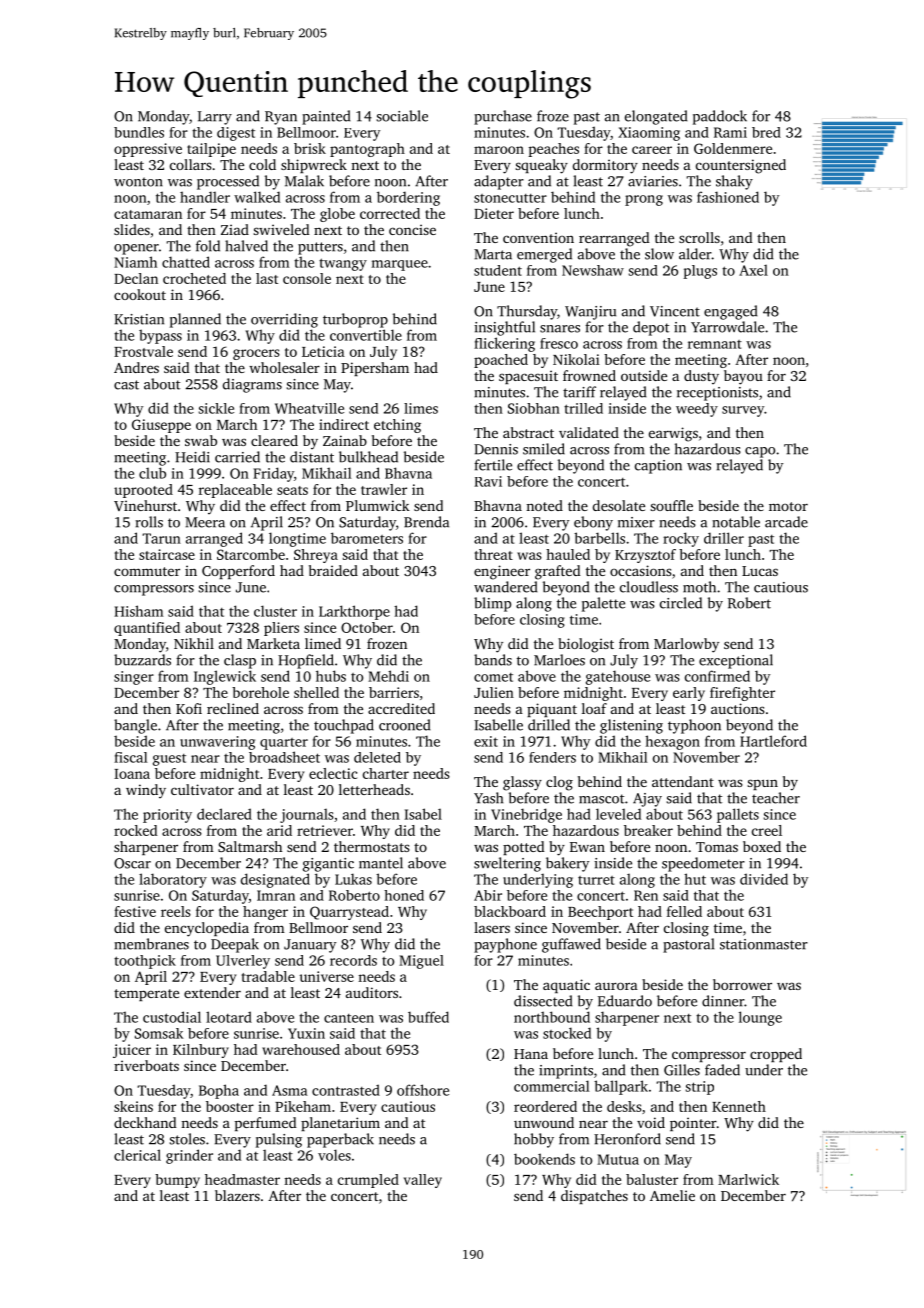 The height and width of the screenshot is (1308, 924). Describe the element at coordinates (656, 117) in the screenshot. I see `elongated` at that location.
